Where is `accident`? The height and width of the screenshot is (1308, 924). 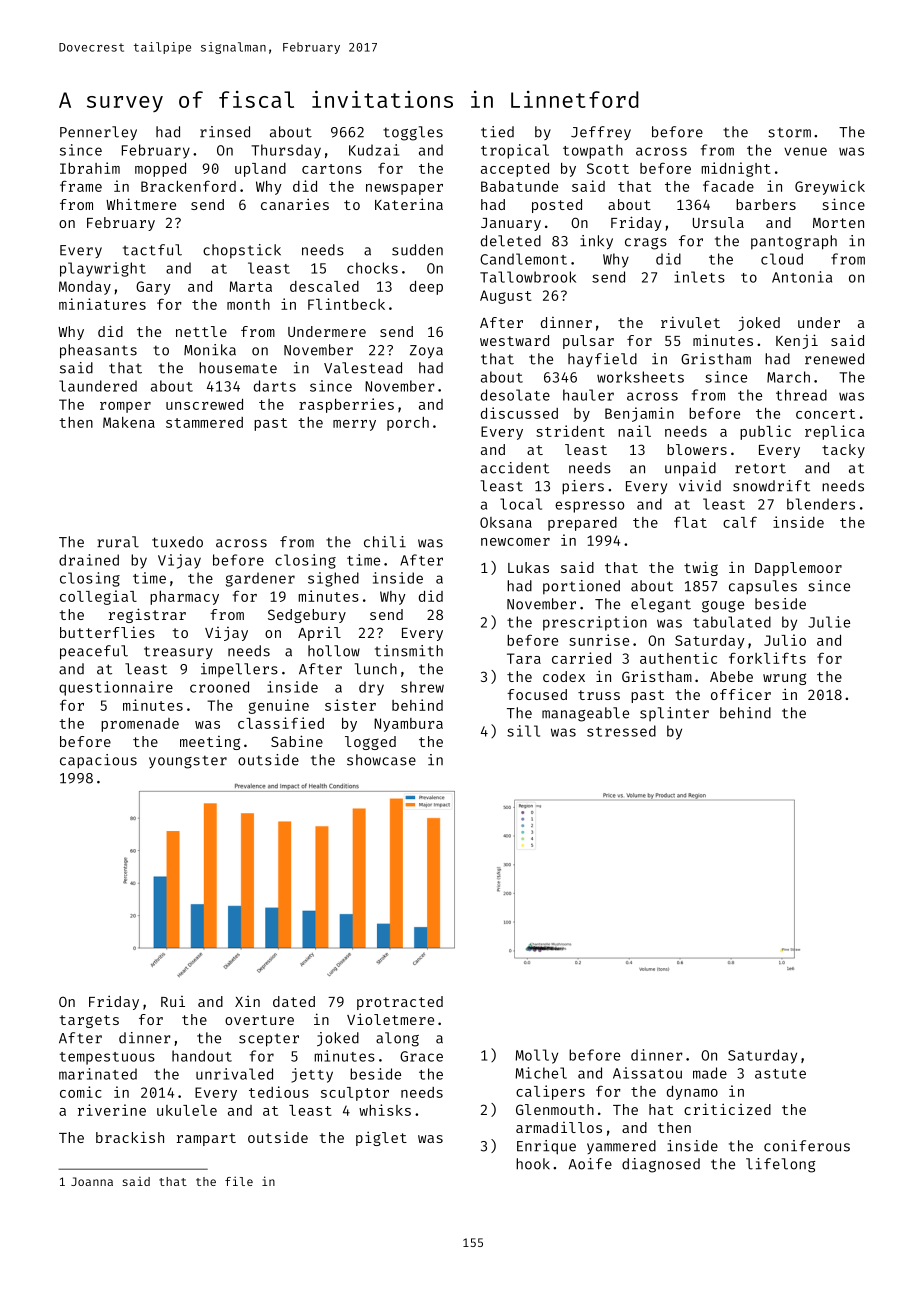 accident is located at coordinates (515, 468).
